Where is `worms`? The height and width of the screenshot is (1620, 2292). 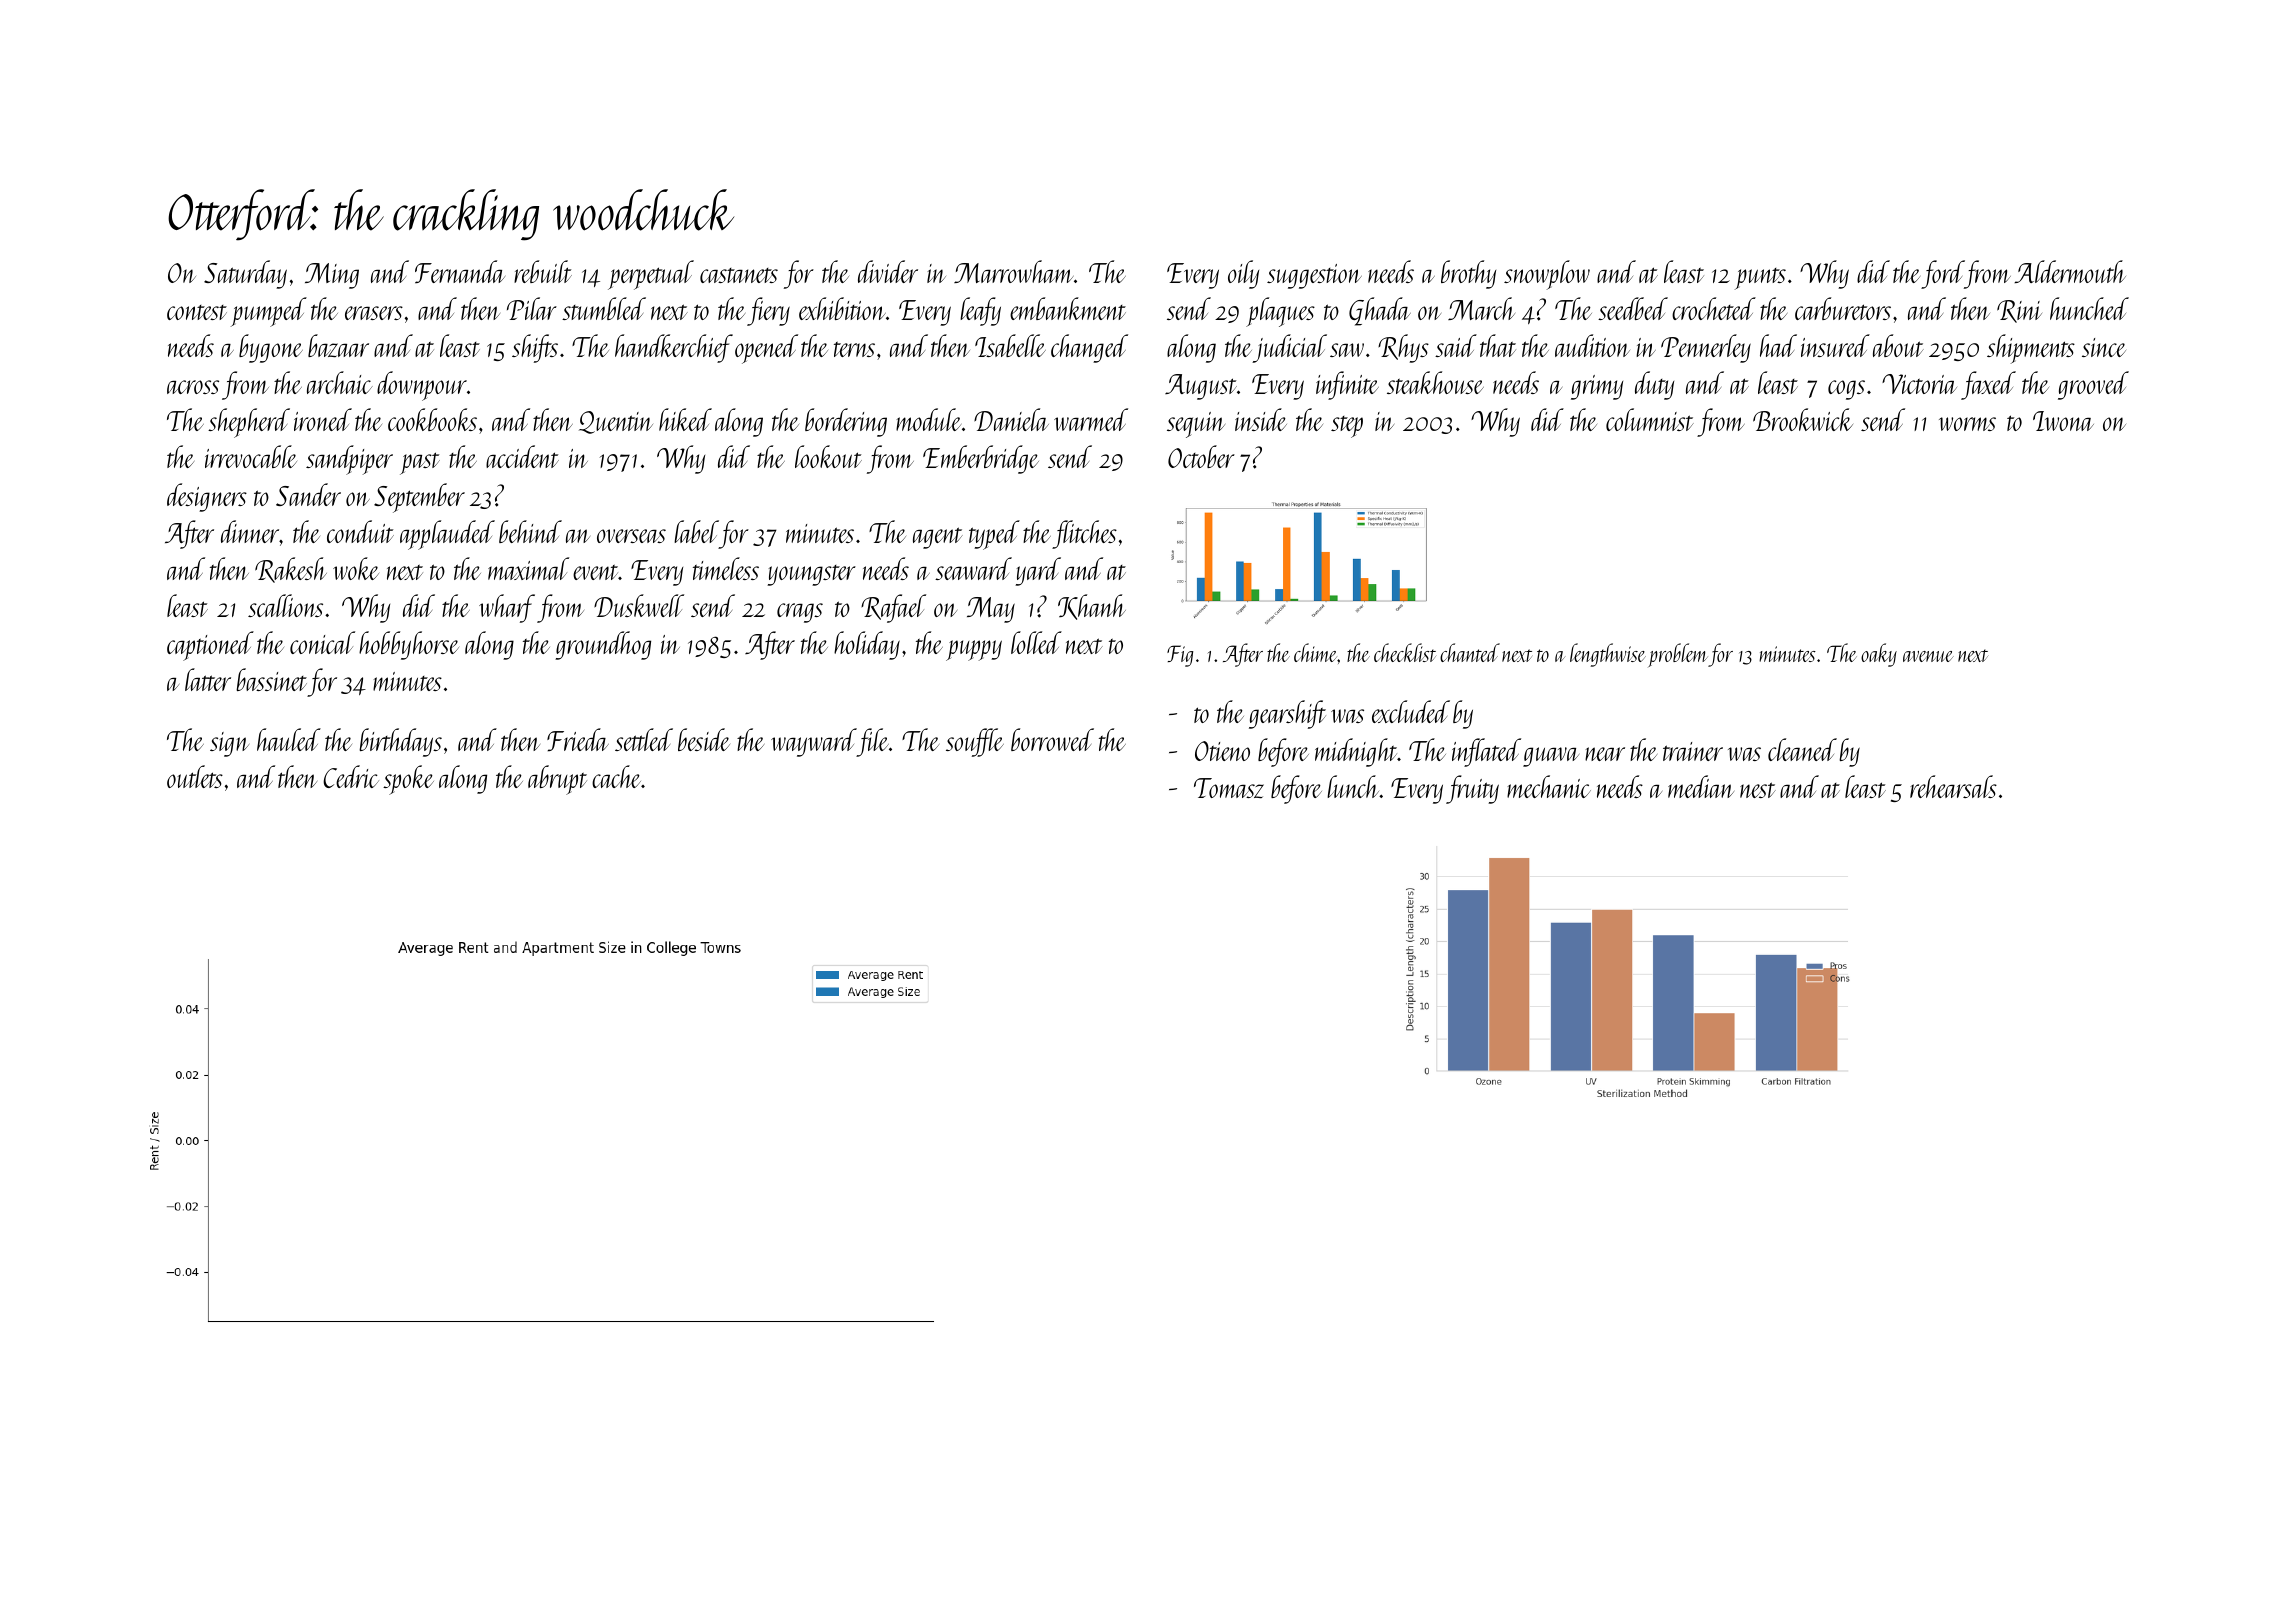
worms is located at coordinates (1967, 424).
